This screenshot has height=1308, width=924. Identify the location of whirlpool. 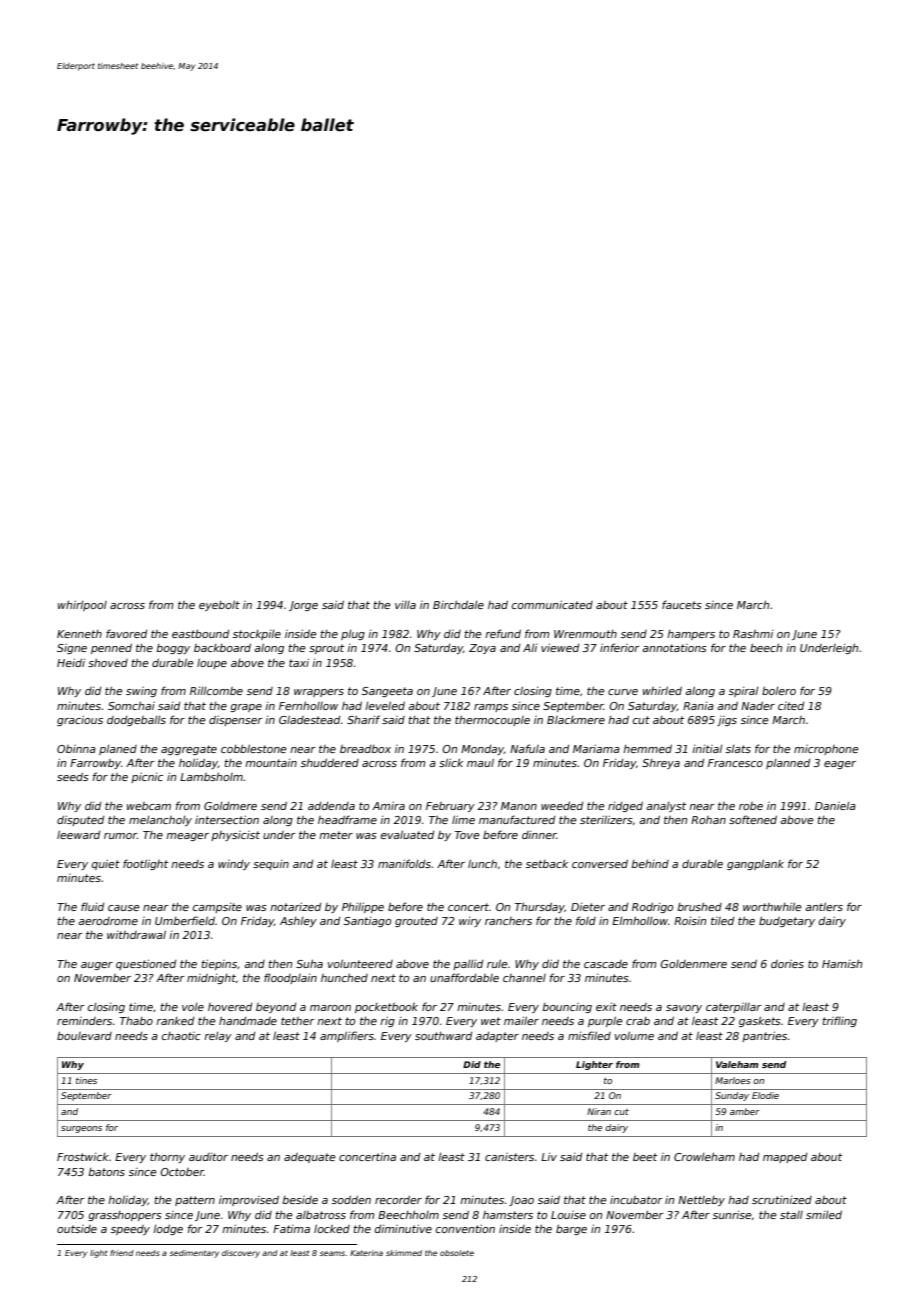
(82, 605).
